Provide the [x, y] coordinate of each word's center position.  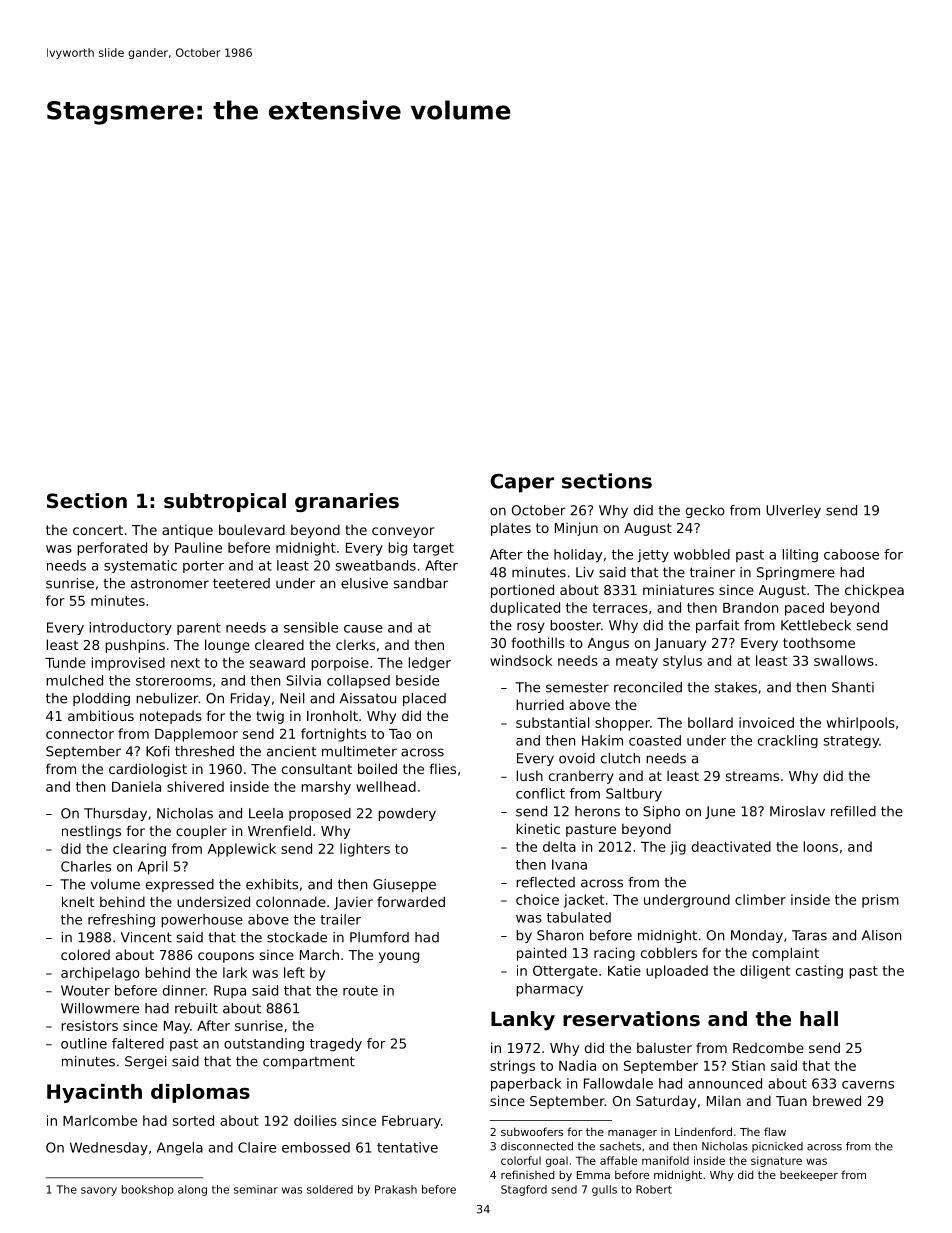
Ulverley [793, 511]
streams [752, 776]
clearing [139, 850]
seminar [256, 1189]
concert [98, 530]
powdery [407, 814]
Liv [585, 572]
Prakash [396, 1189]
